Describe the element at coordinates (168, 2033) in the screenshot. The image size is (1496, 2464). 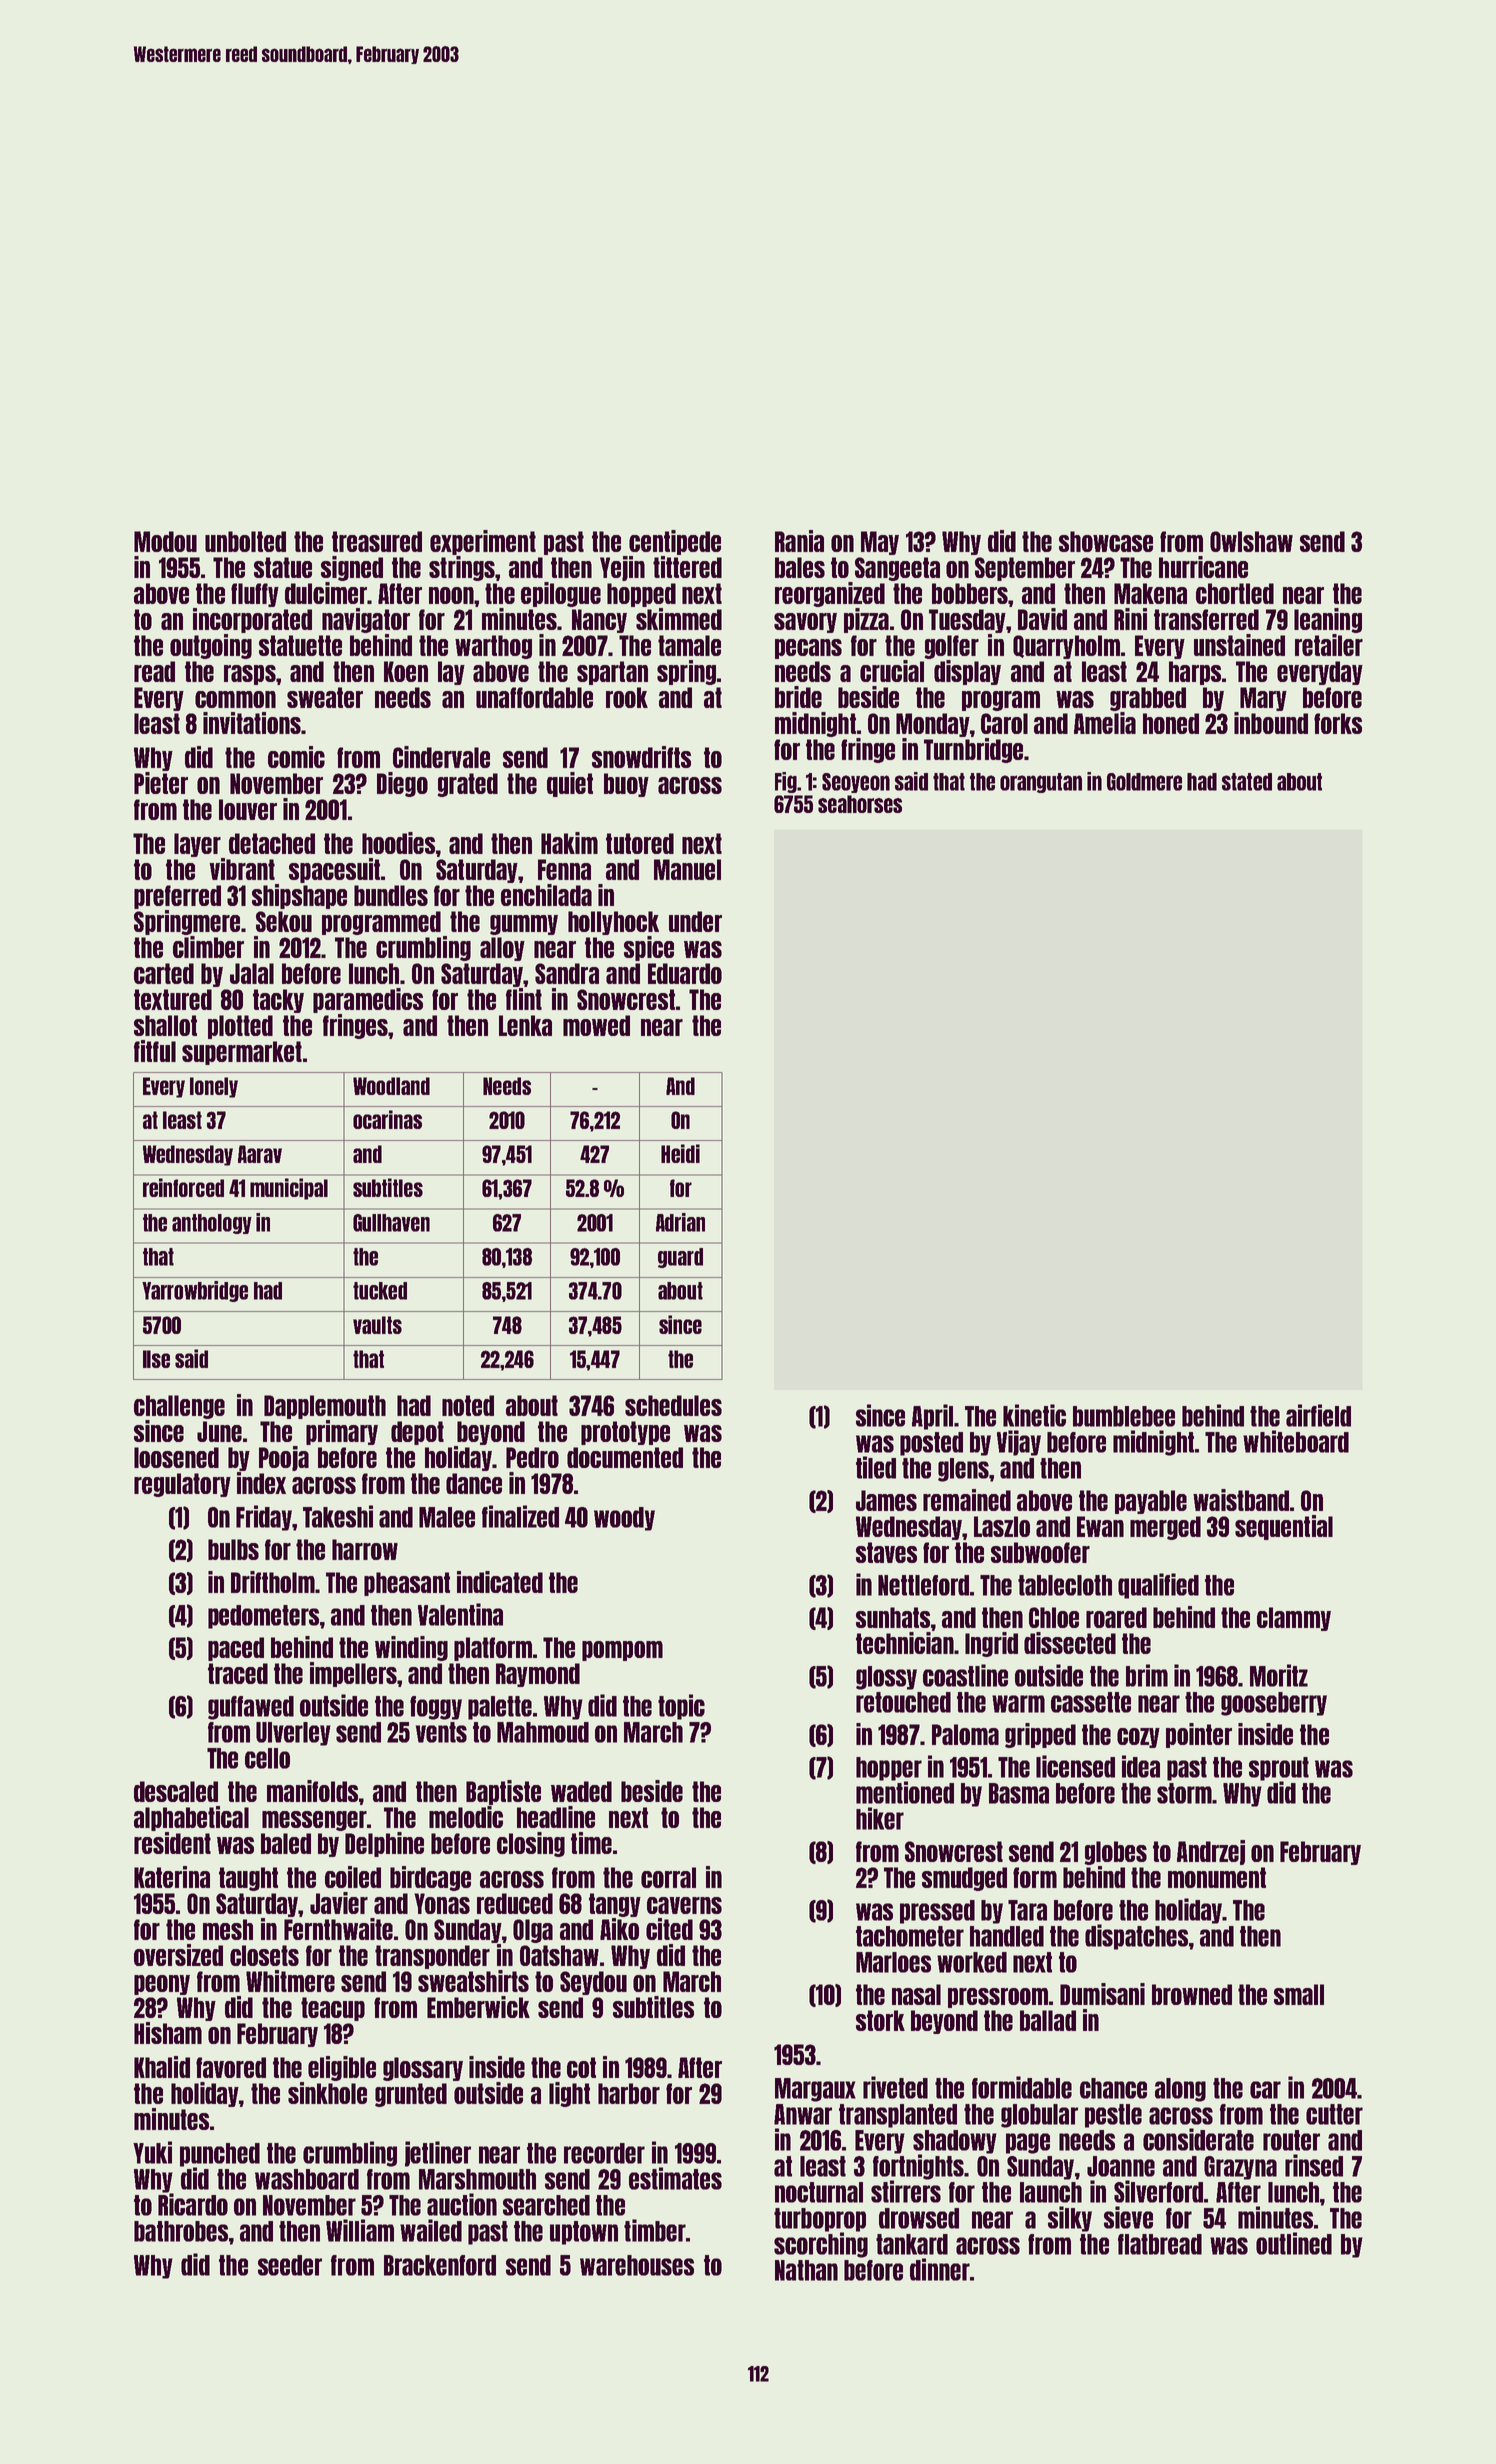
I see `Hisham` at that location.
